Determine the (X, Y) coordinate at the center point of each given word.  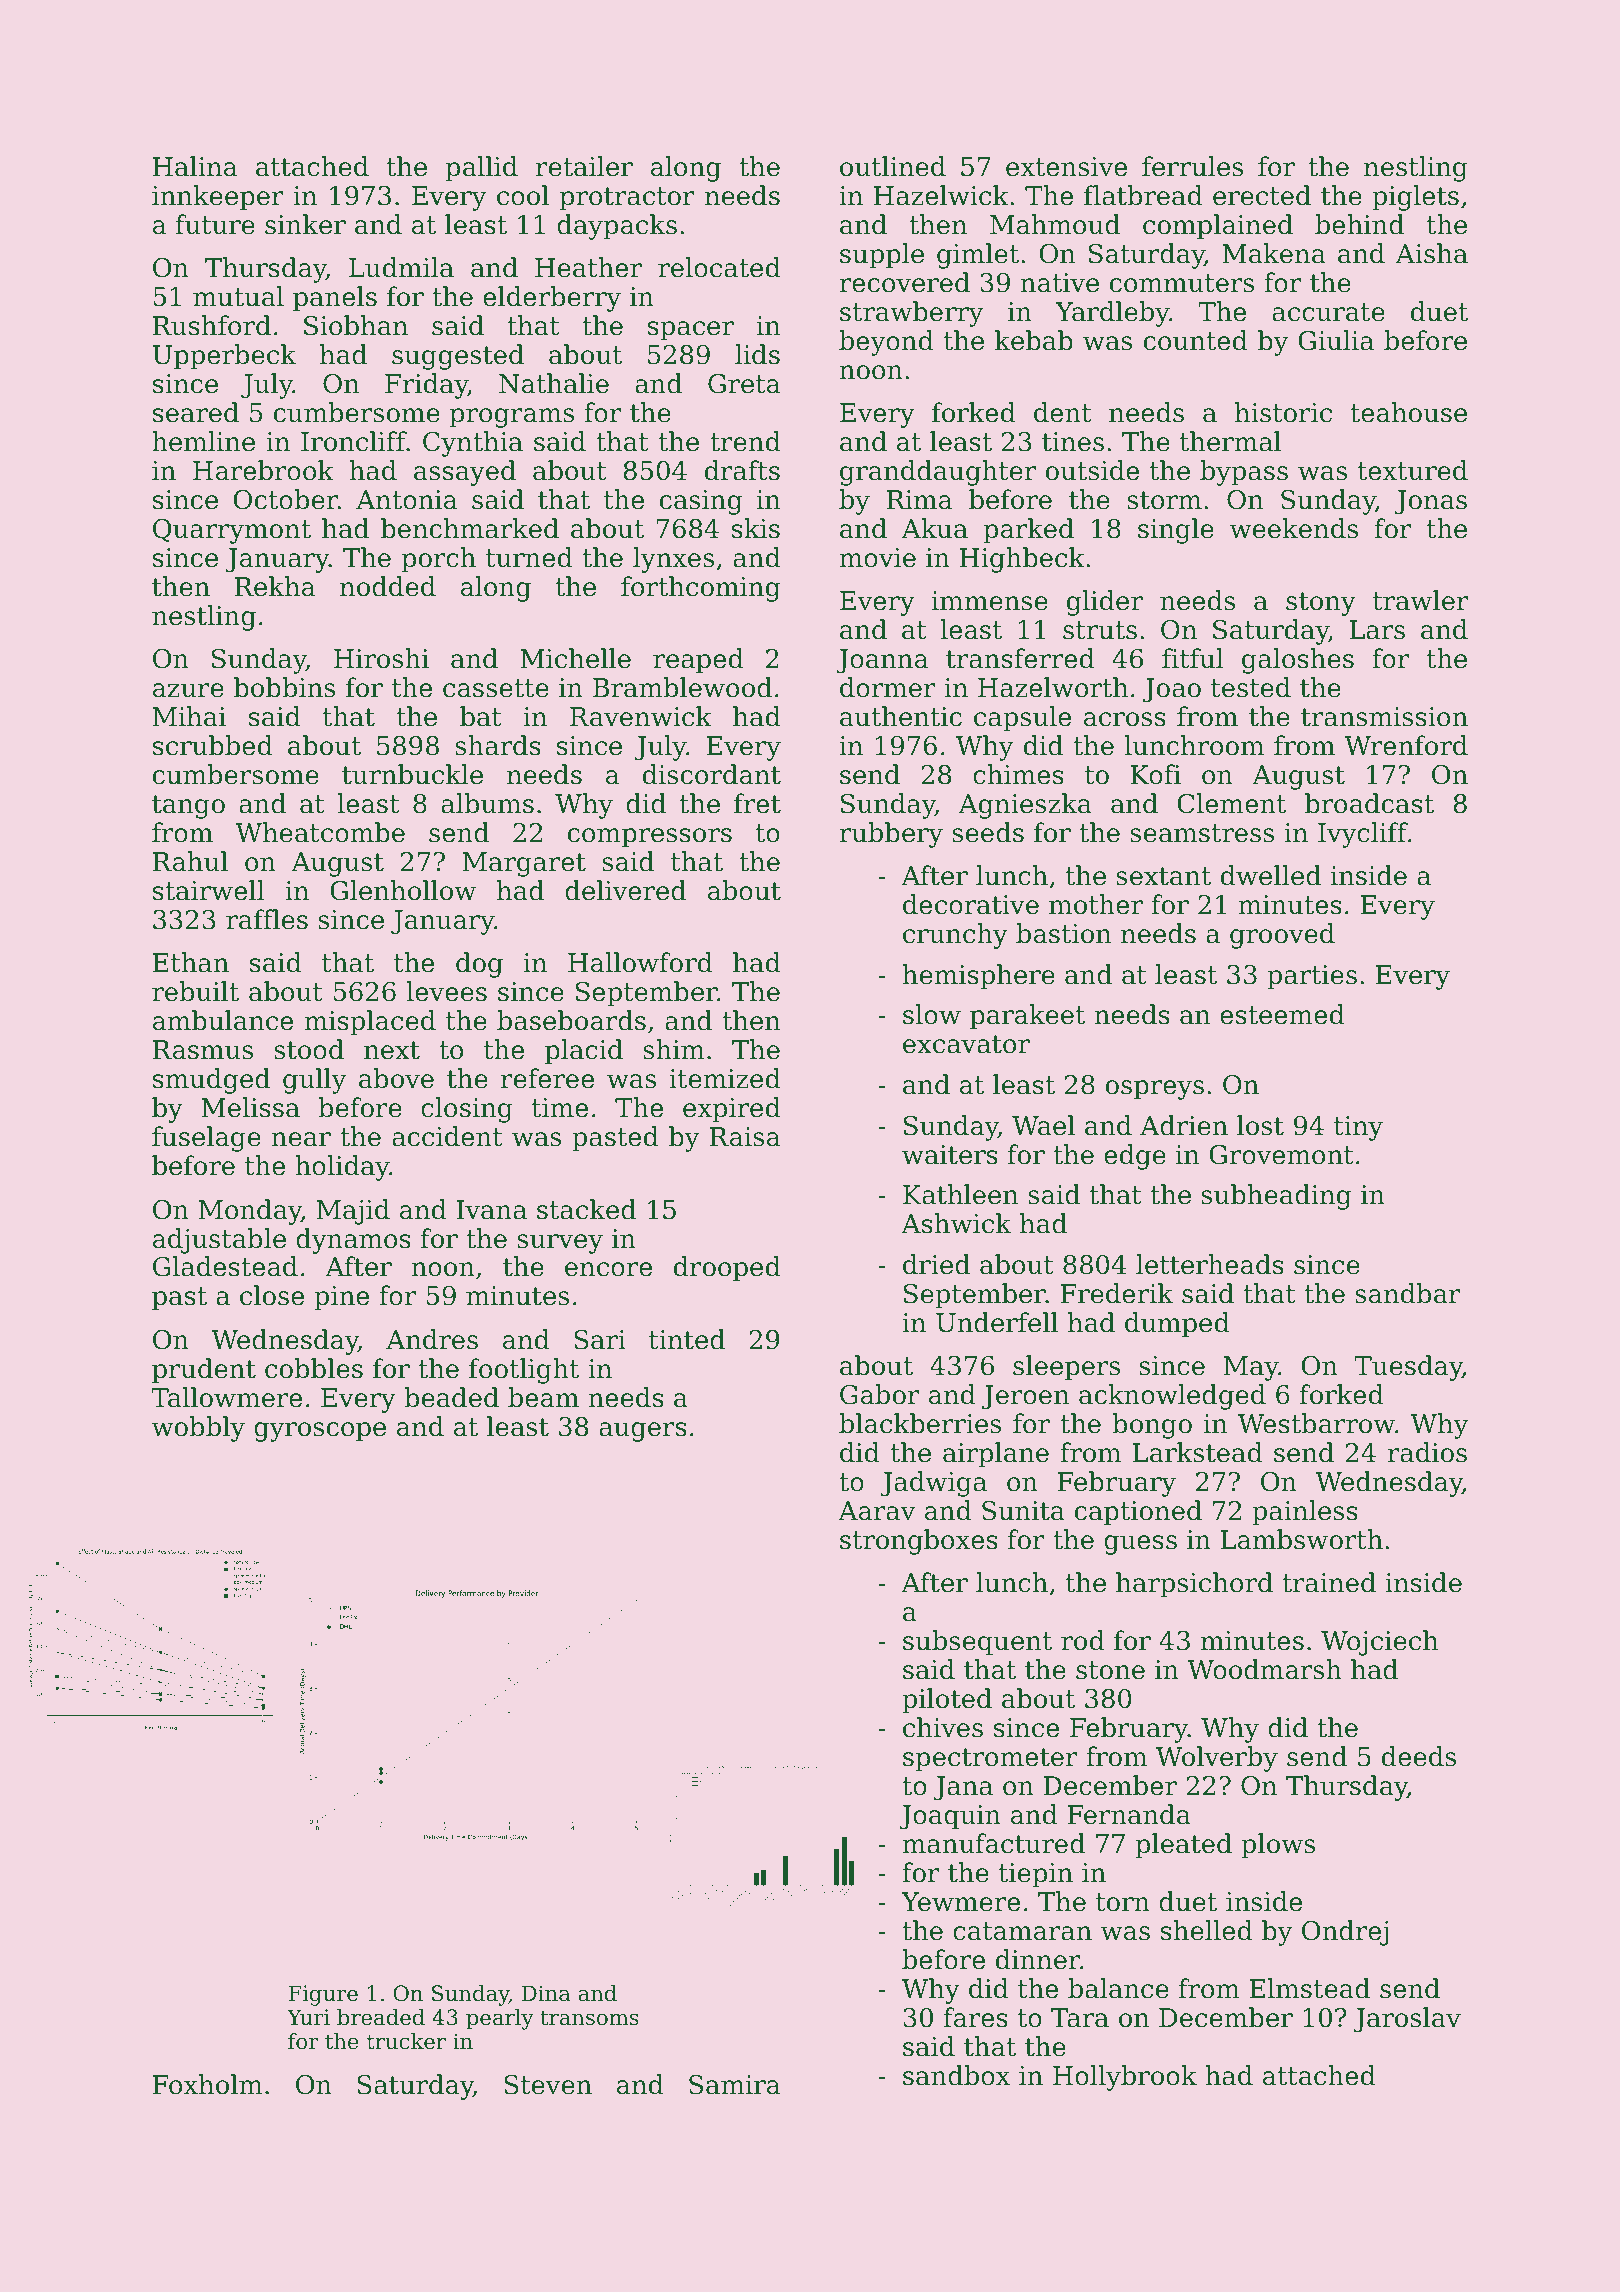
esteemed (1282, 1014)
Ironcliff (354, 441)
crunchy (955, 936)
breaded (381, 2017)
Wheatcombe (320, 832)
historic (1283, 412)
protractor (627, 199)
